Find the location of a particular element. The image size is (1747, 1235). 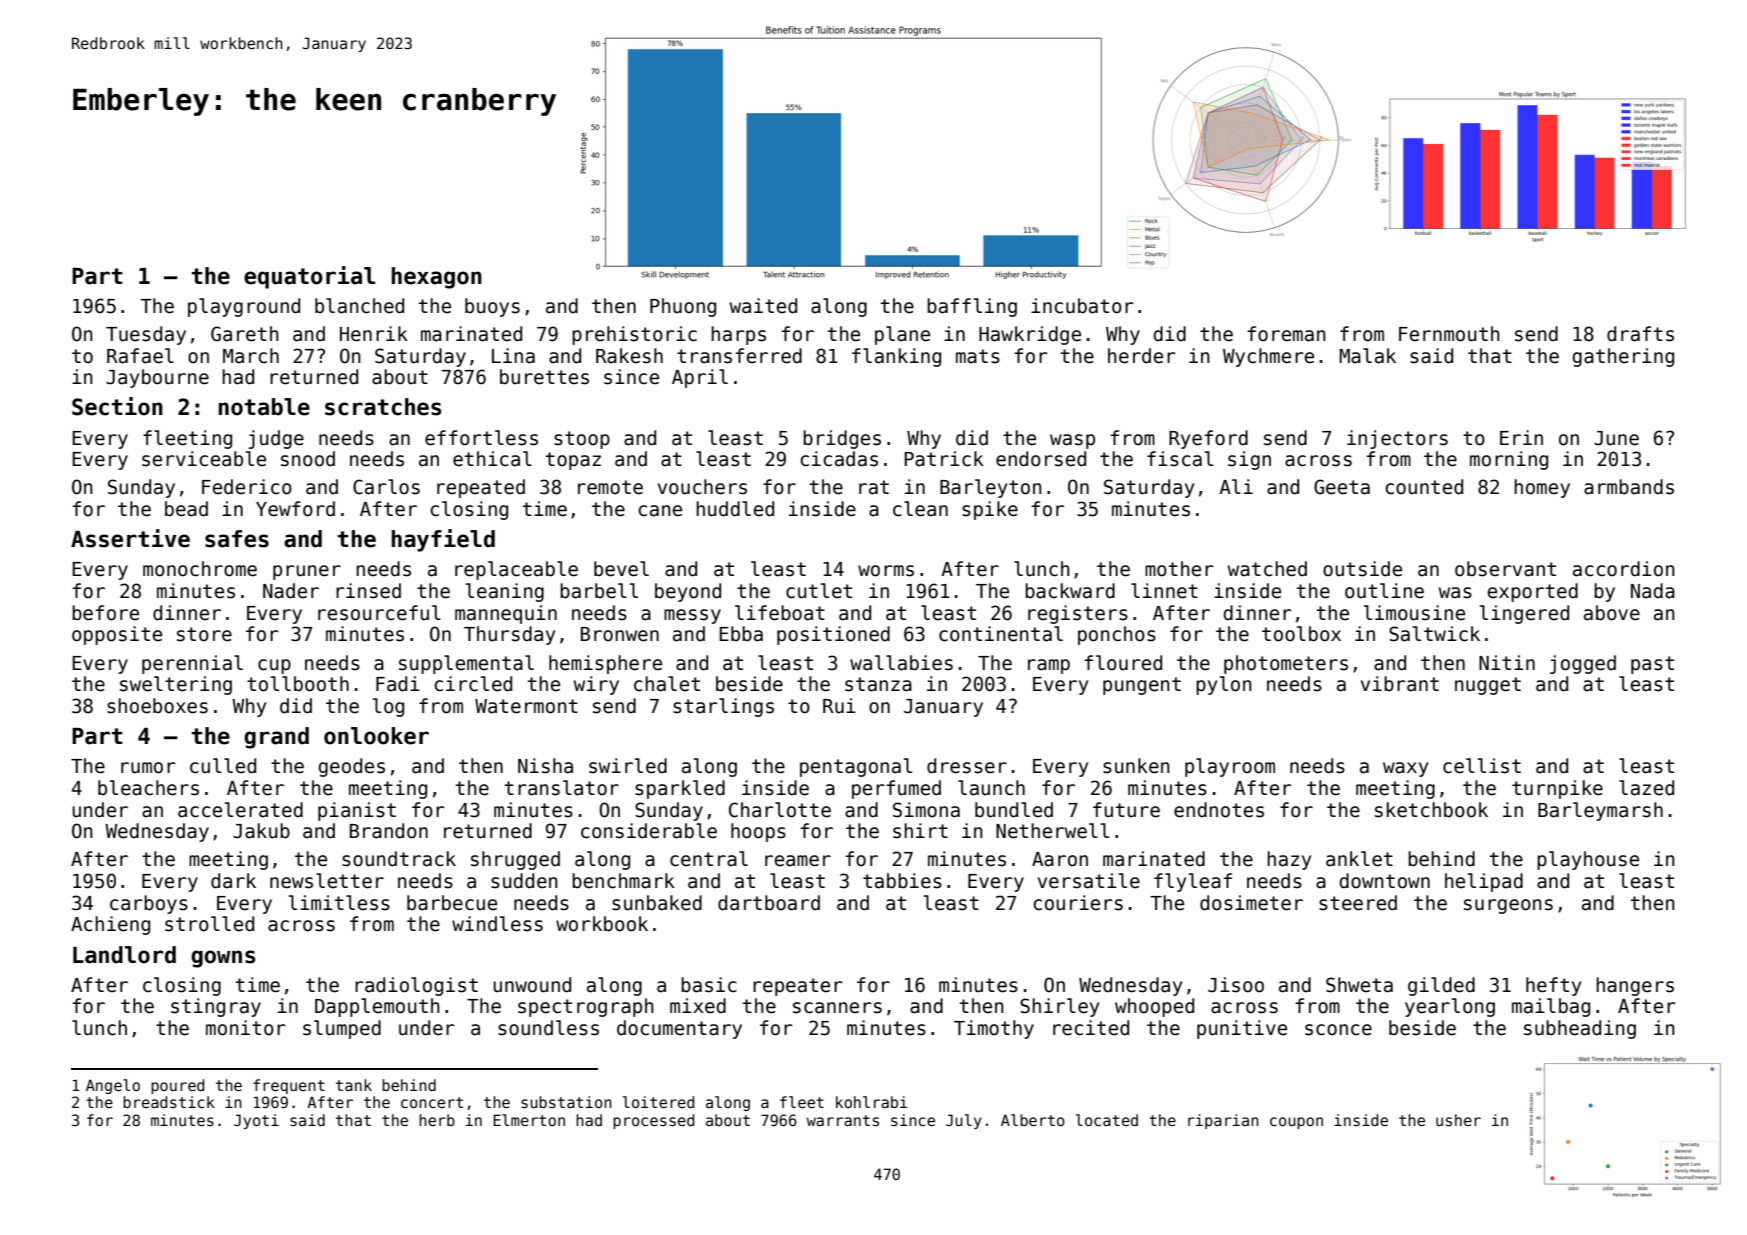

topaz is located at coordinates (573, 461).
